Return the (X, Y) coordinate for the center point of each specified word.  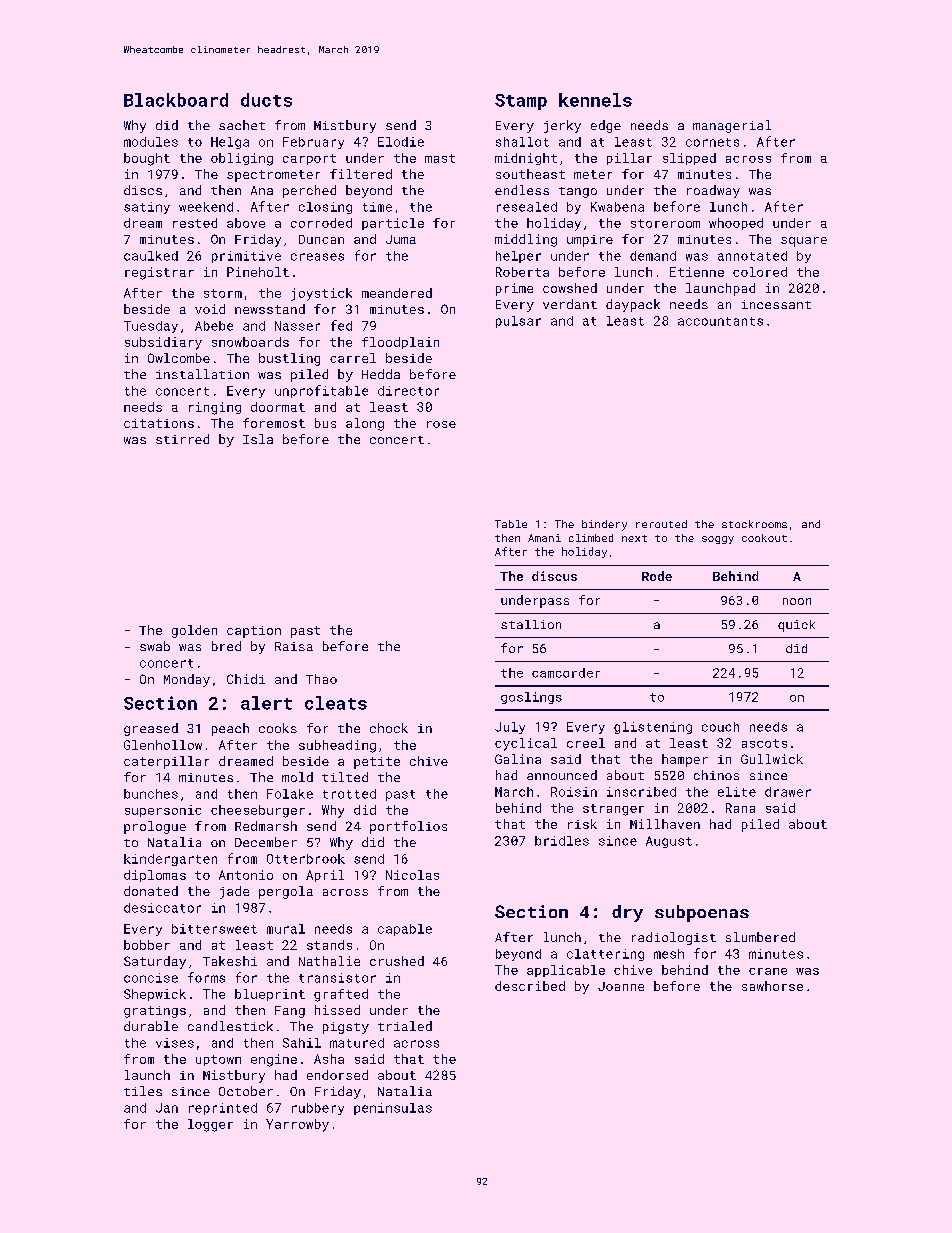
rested (195, 223)
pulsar (518, 322)
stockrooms (754, 524)
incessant (776, 304)
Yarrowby (297, 1125)
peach (230, 729)
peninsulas (393, 1109)
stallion (531, 624)
